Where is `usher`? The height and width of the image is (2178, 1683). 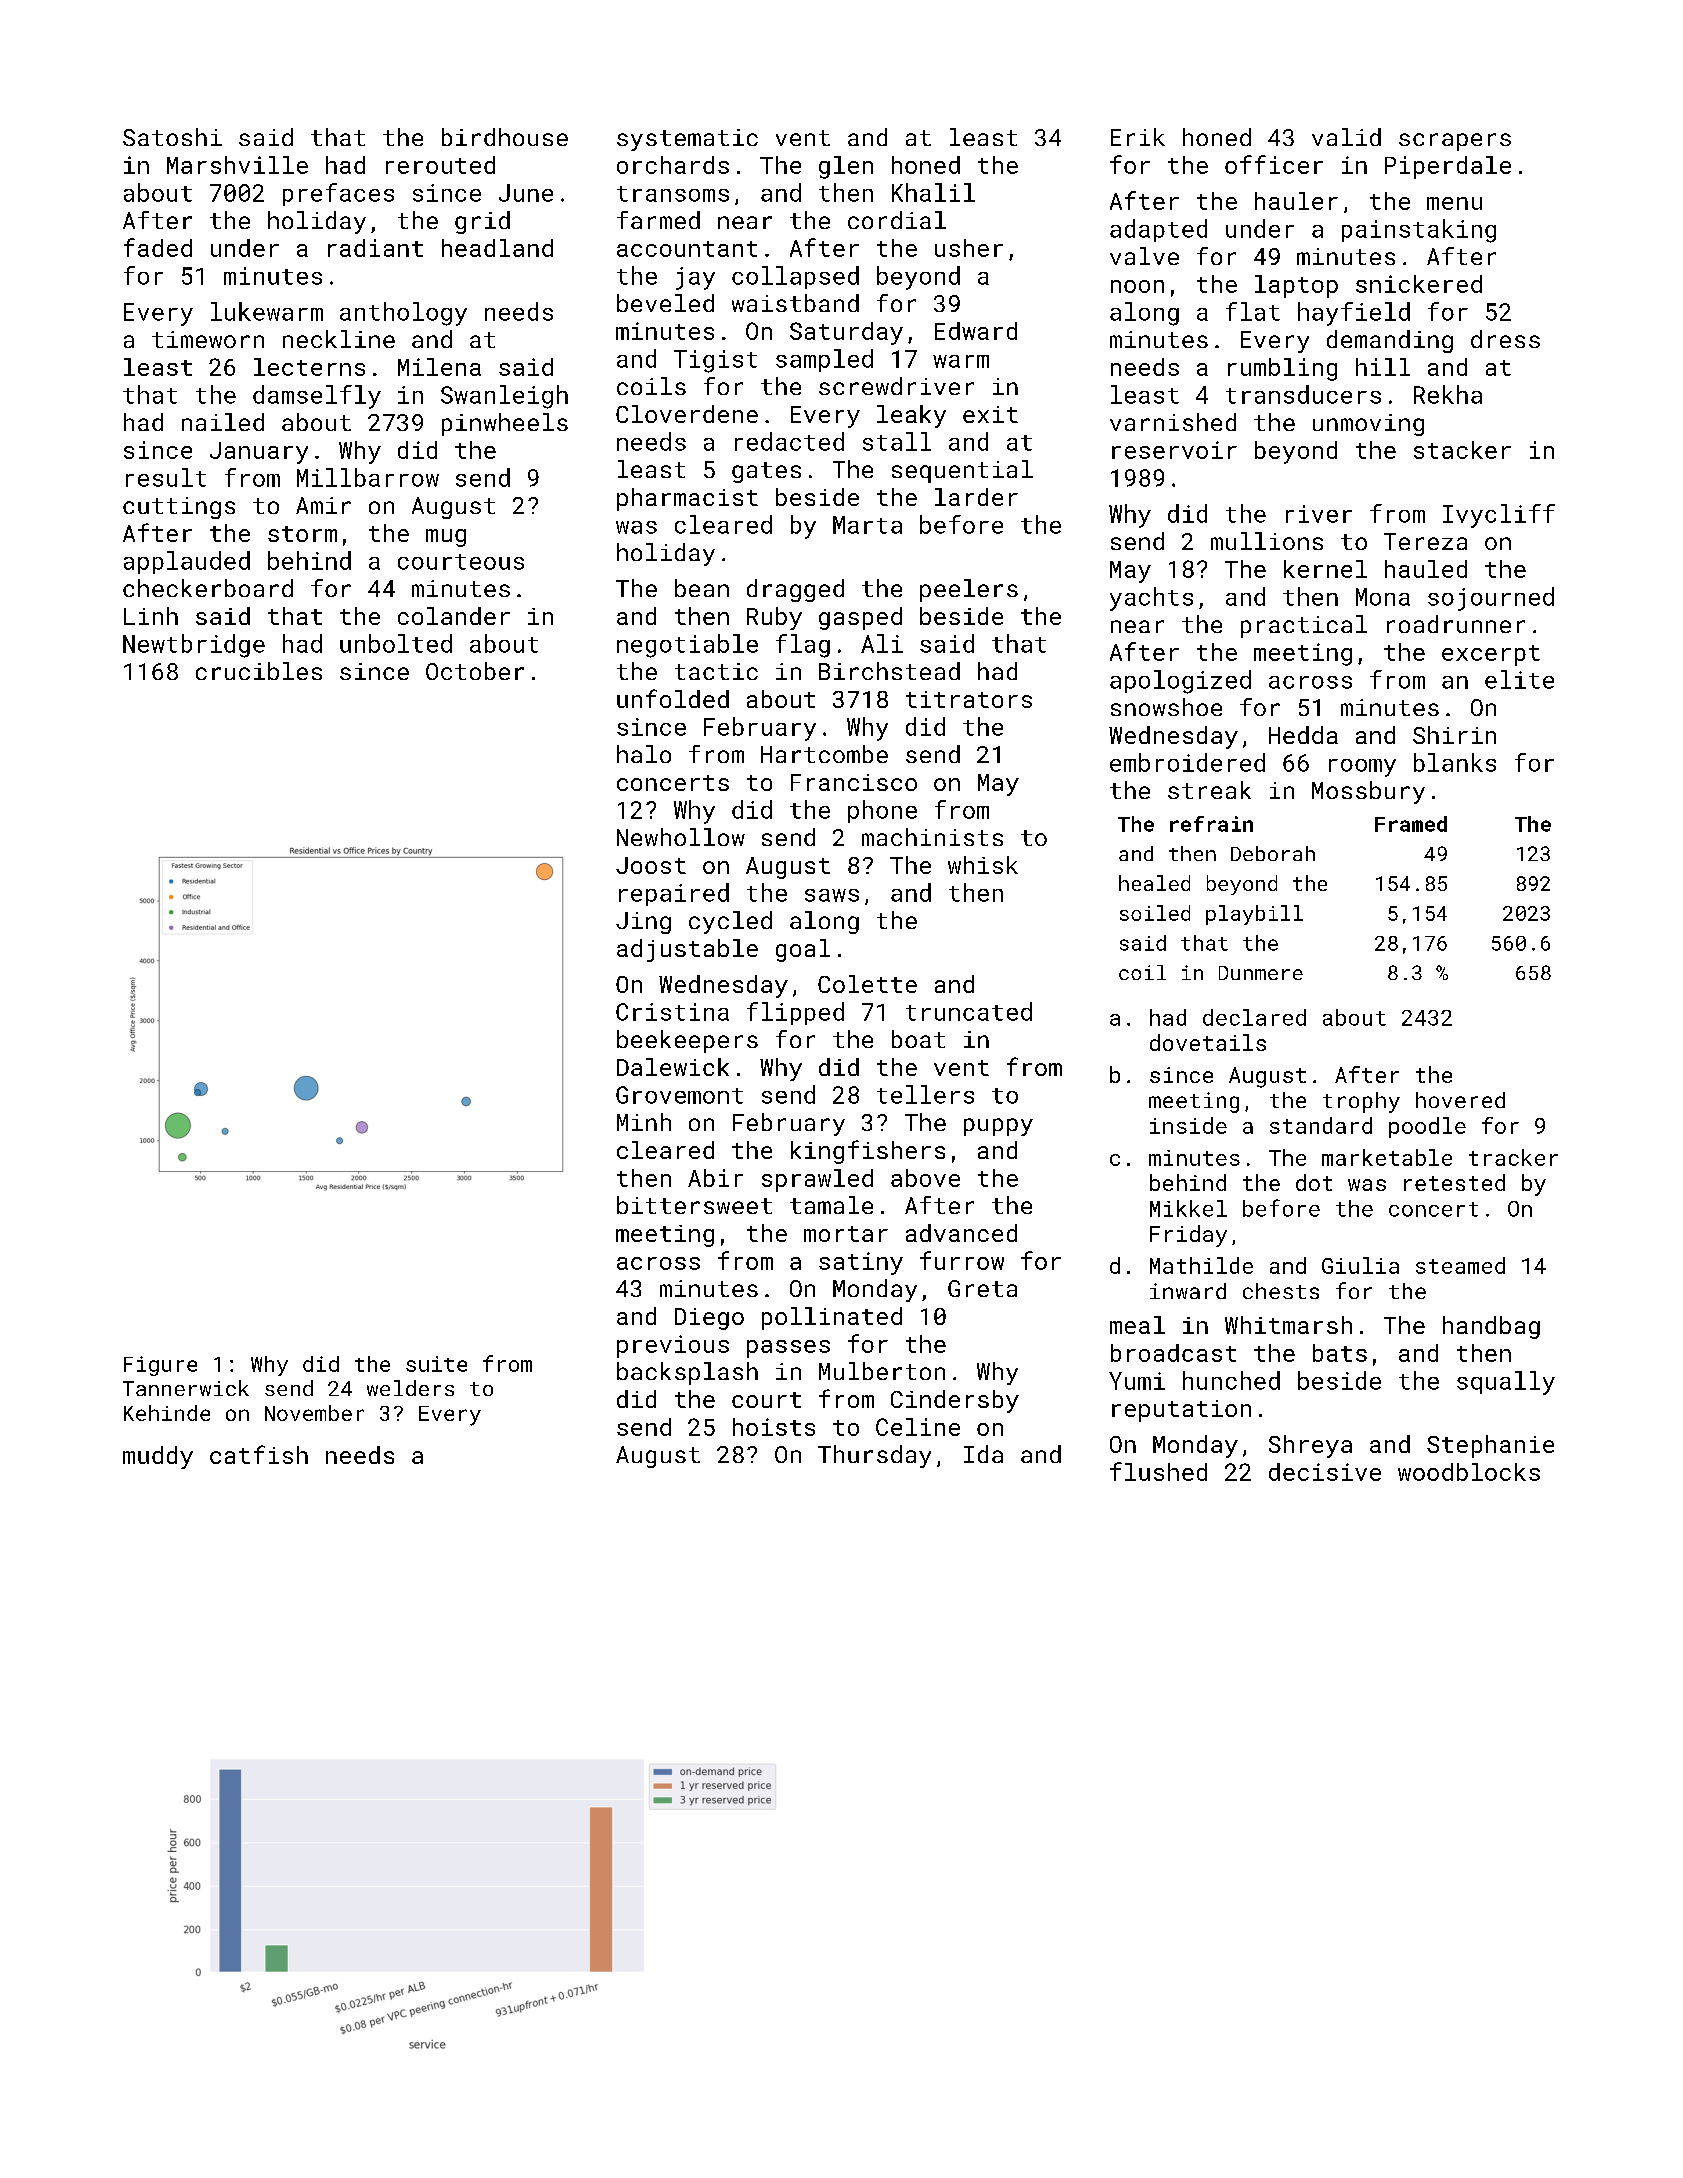
usher is located at coordinates (969, 248).
